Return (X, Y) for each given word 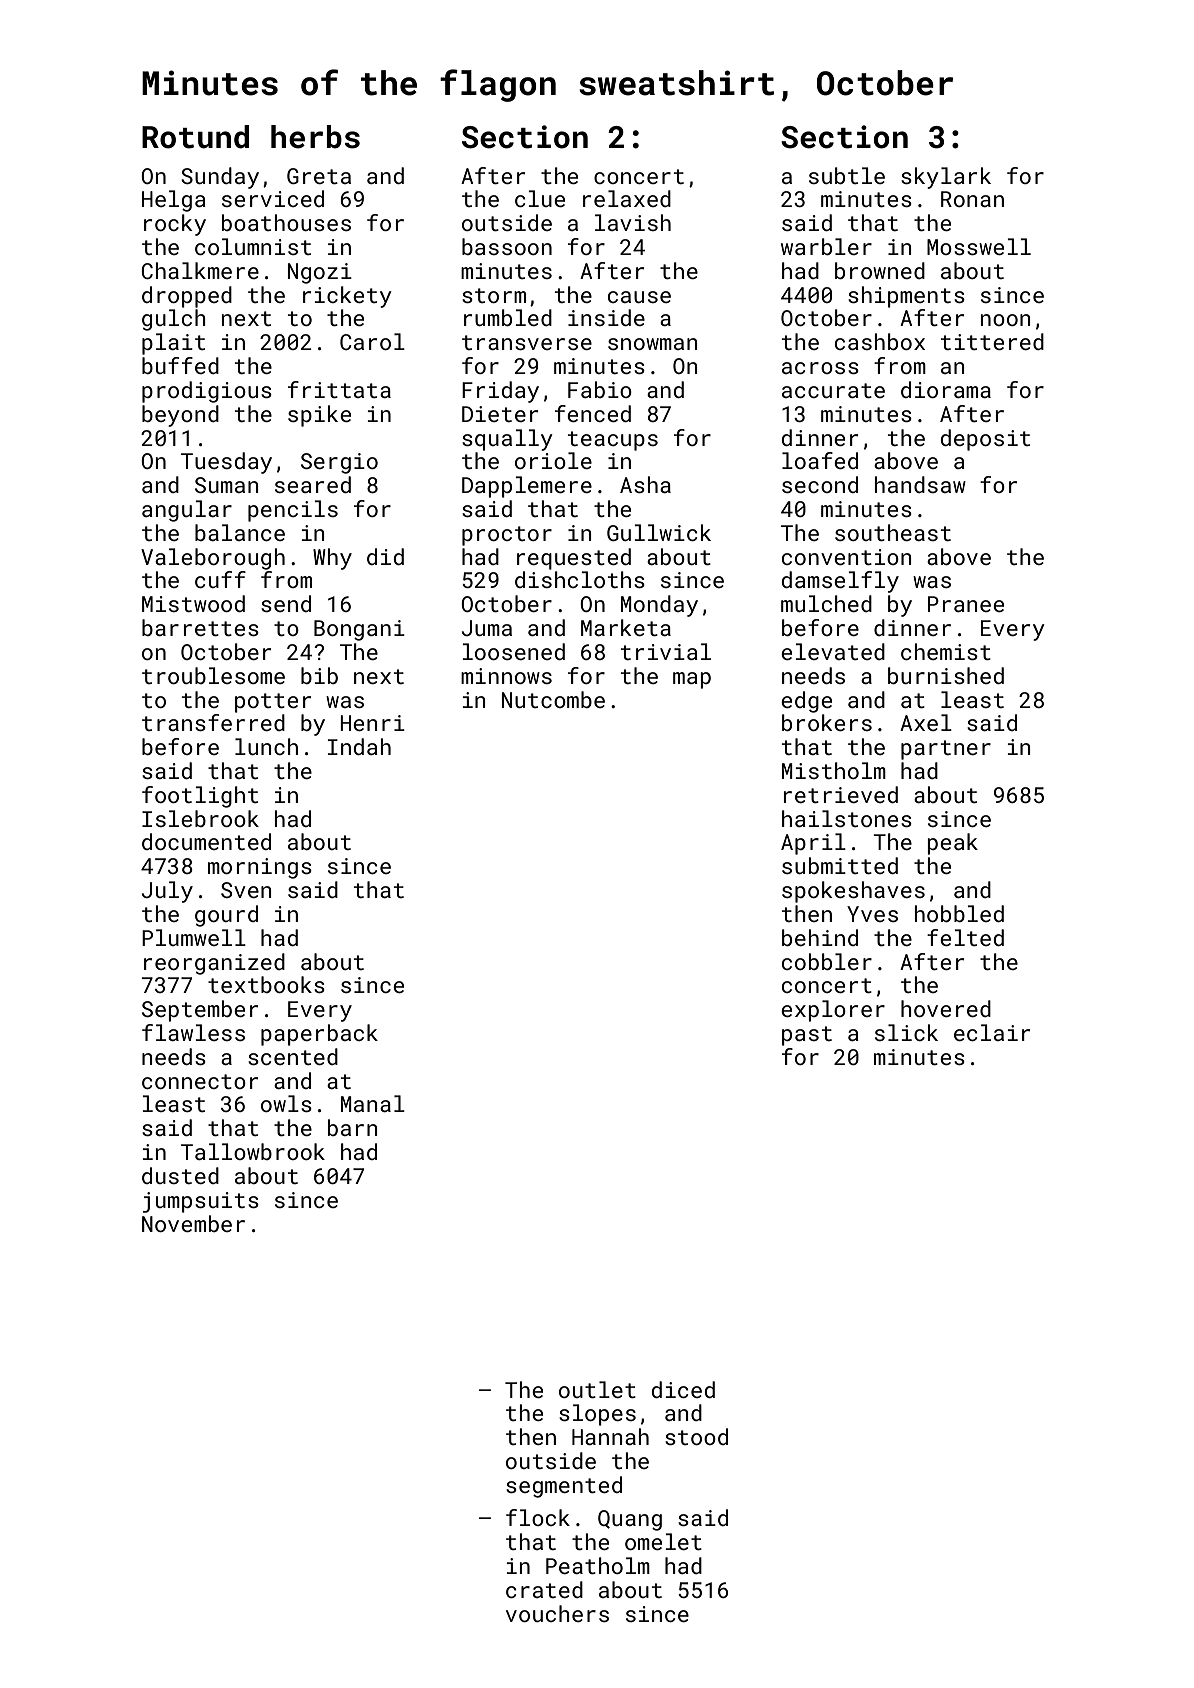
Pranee (966, 604)
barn (352, 1127)
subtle (847, 175)
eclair (992, 1032)
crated (544, 1589)
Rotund (195, 137)
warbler (826, 246)
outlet (597, 1389)
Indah (359, 746)
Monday (659, 606)
